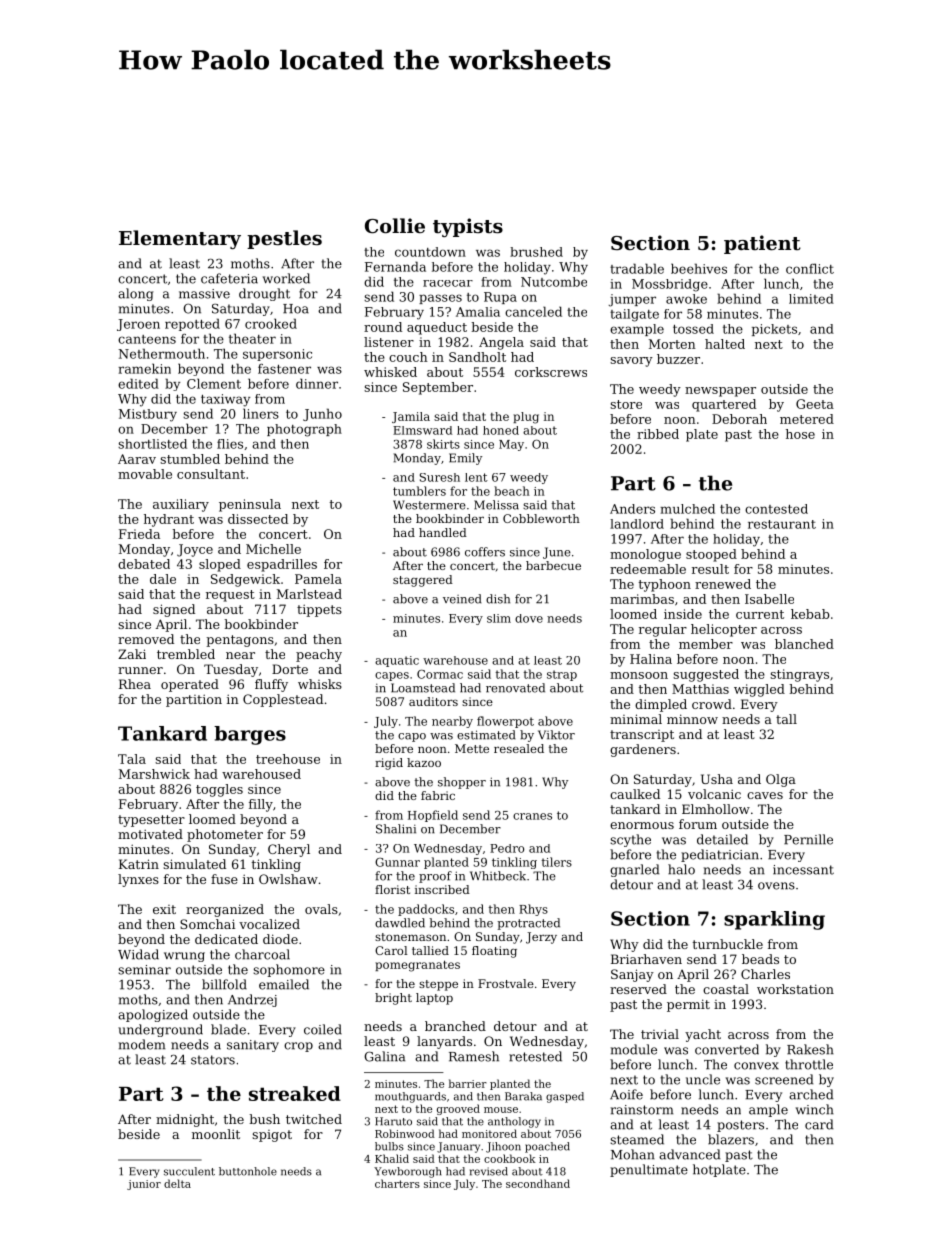 The height and width of the screenshot is (1233, 952). I want to click on Hoa, so click(296, 309).
